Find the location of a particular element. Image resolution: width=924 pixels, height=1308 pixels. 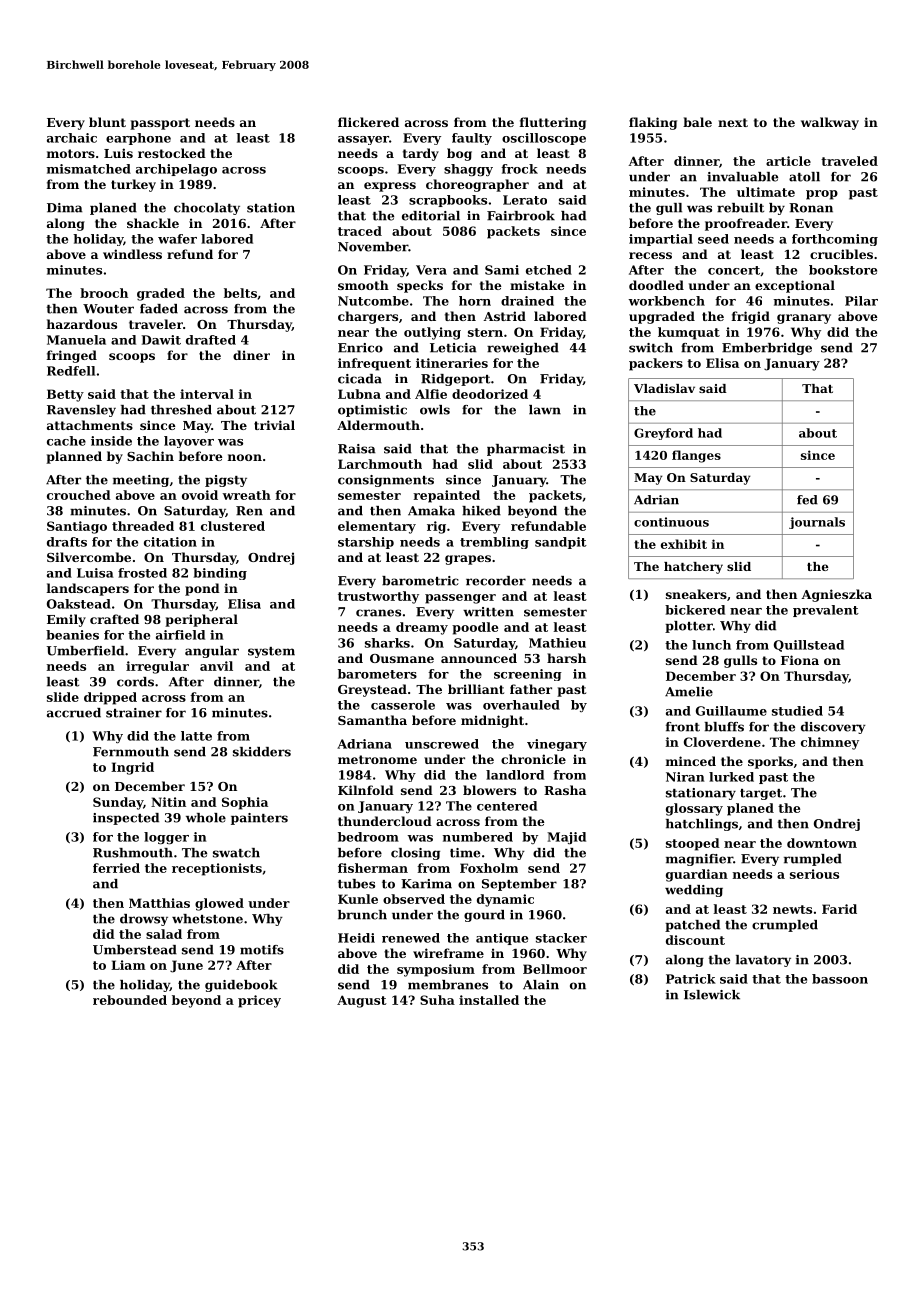

logger is located at coordinates (166, 838).
